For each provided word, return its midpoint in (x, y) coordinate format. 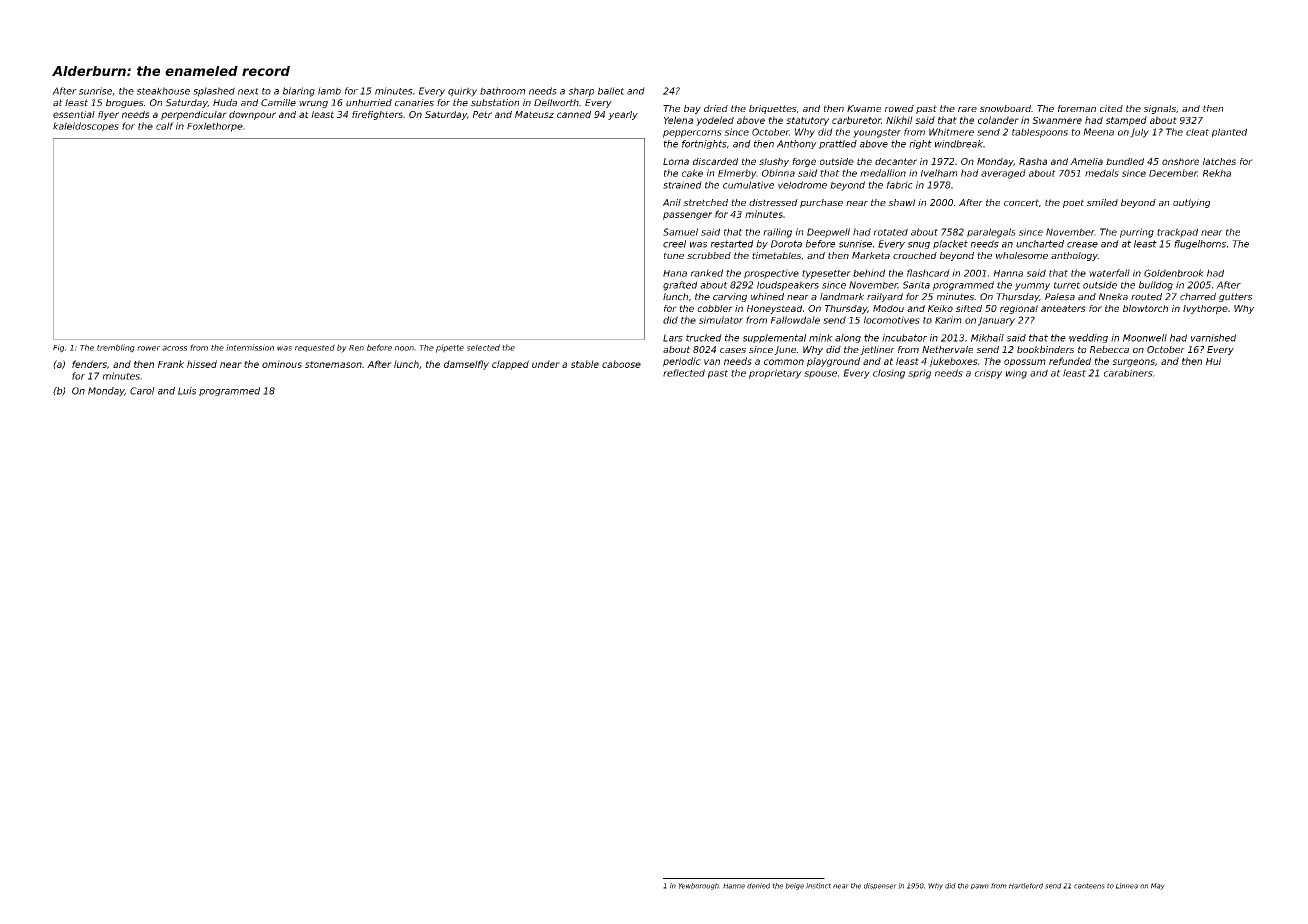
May (1158, 886)
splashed (214, 92)
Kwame (864, 108)
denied (758, 886)
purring (1137, 233)
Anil (672, 202)
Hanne (734, 886)
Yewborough (698, 886)
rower (148, 348)
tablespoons (1040, 133)
